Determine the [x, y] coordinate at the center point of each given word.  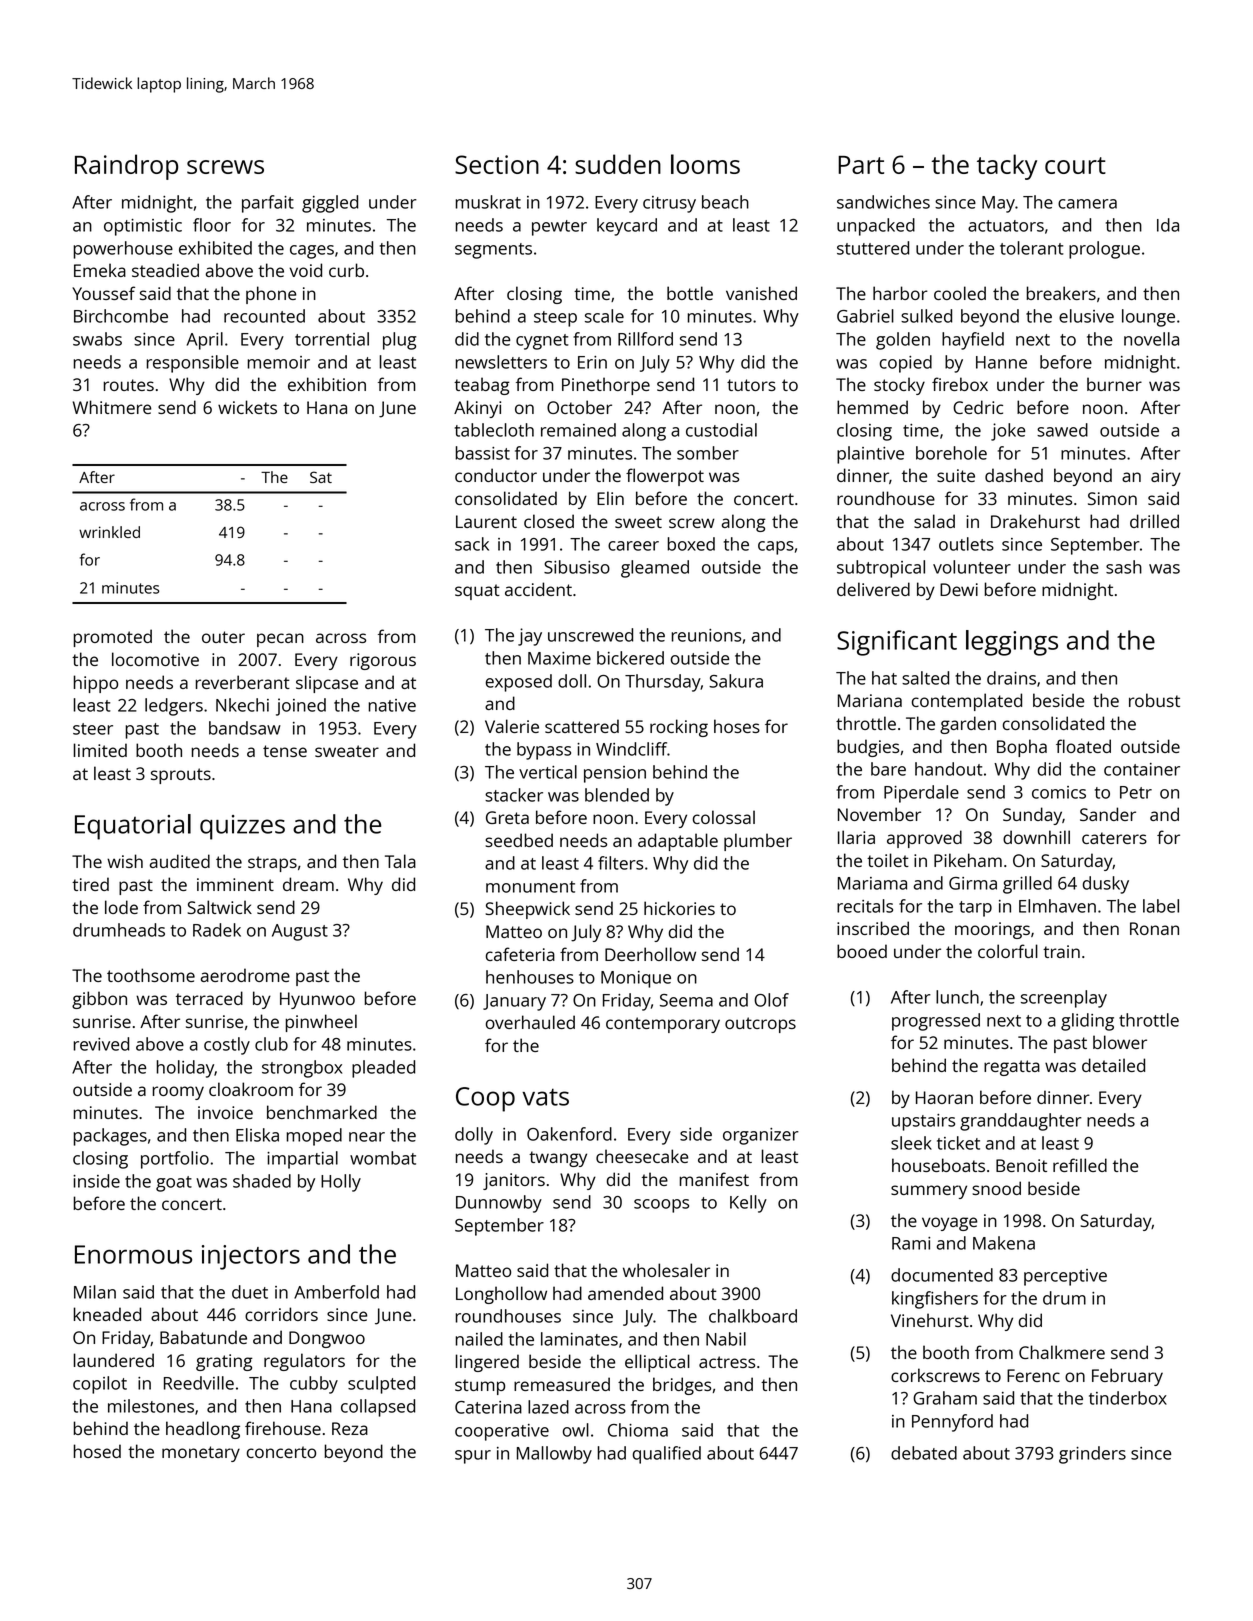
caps [776, 548]
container [1142, 769]
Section [497, 164]
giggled [330, 204]
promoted [112, 638]
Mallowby [554, 1455]
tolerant [1032, 248]
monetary [201, 1454]
